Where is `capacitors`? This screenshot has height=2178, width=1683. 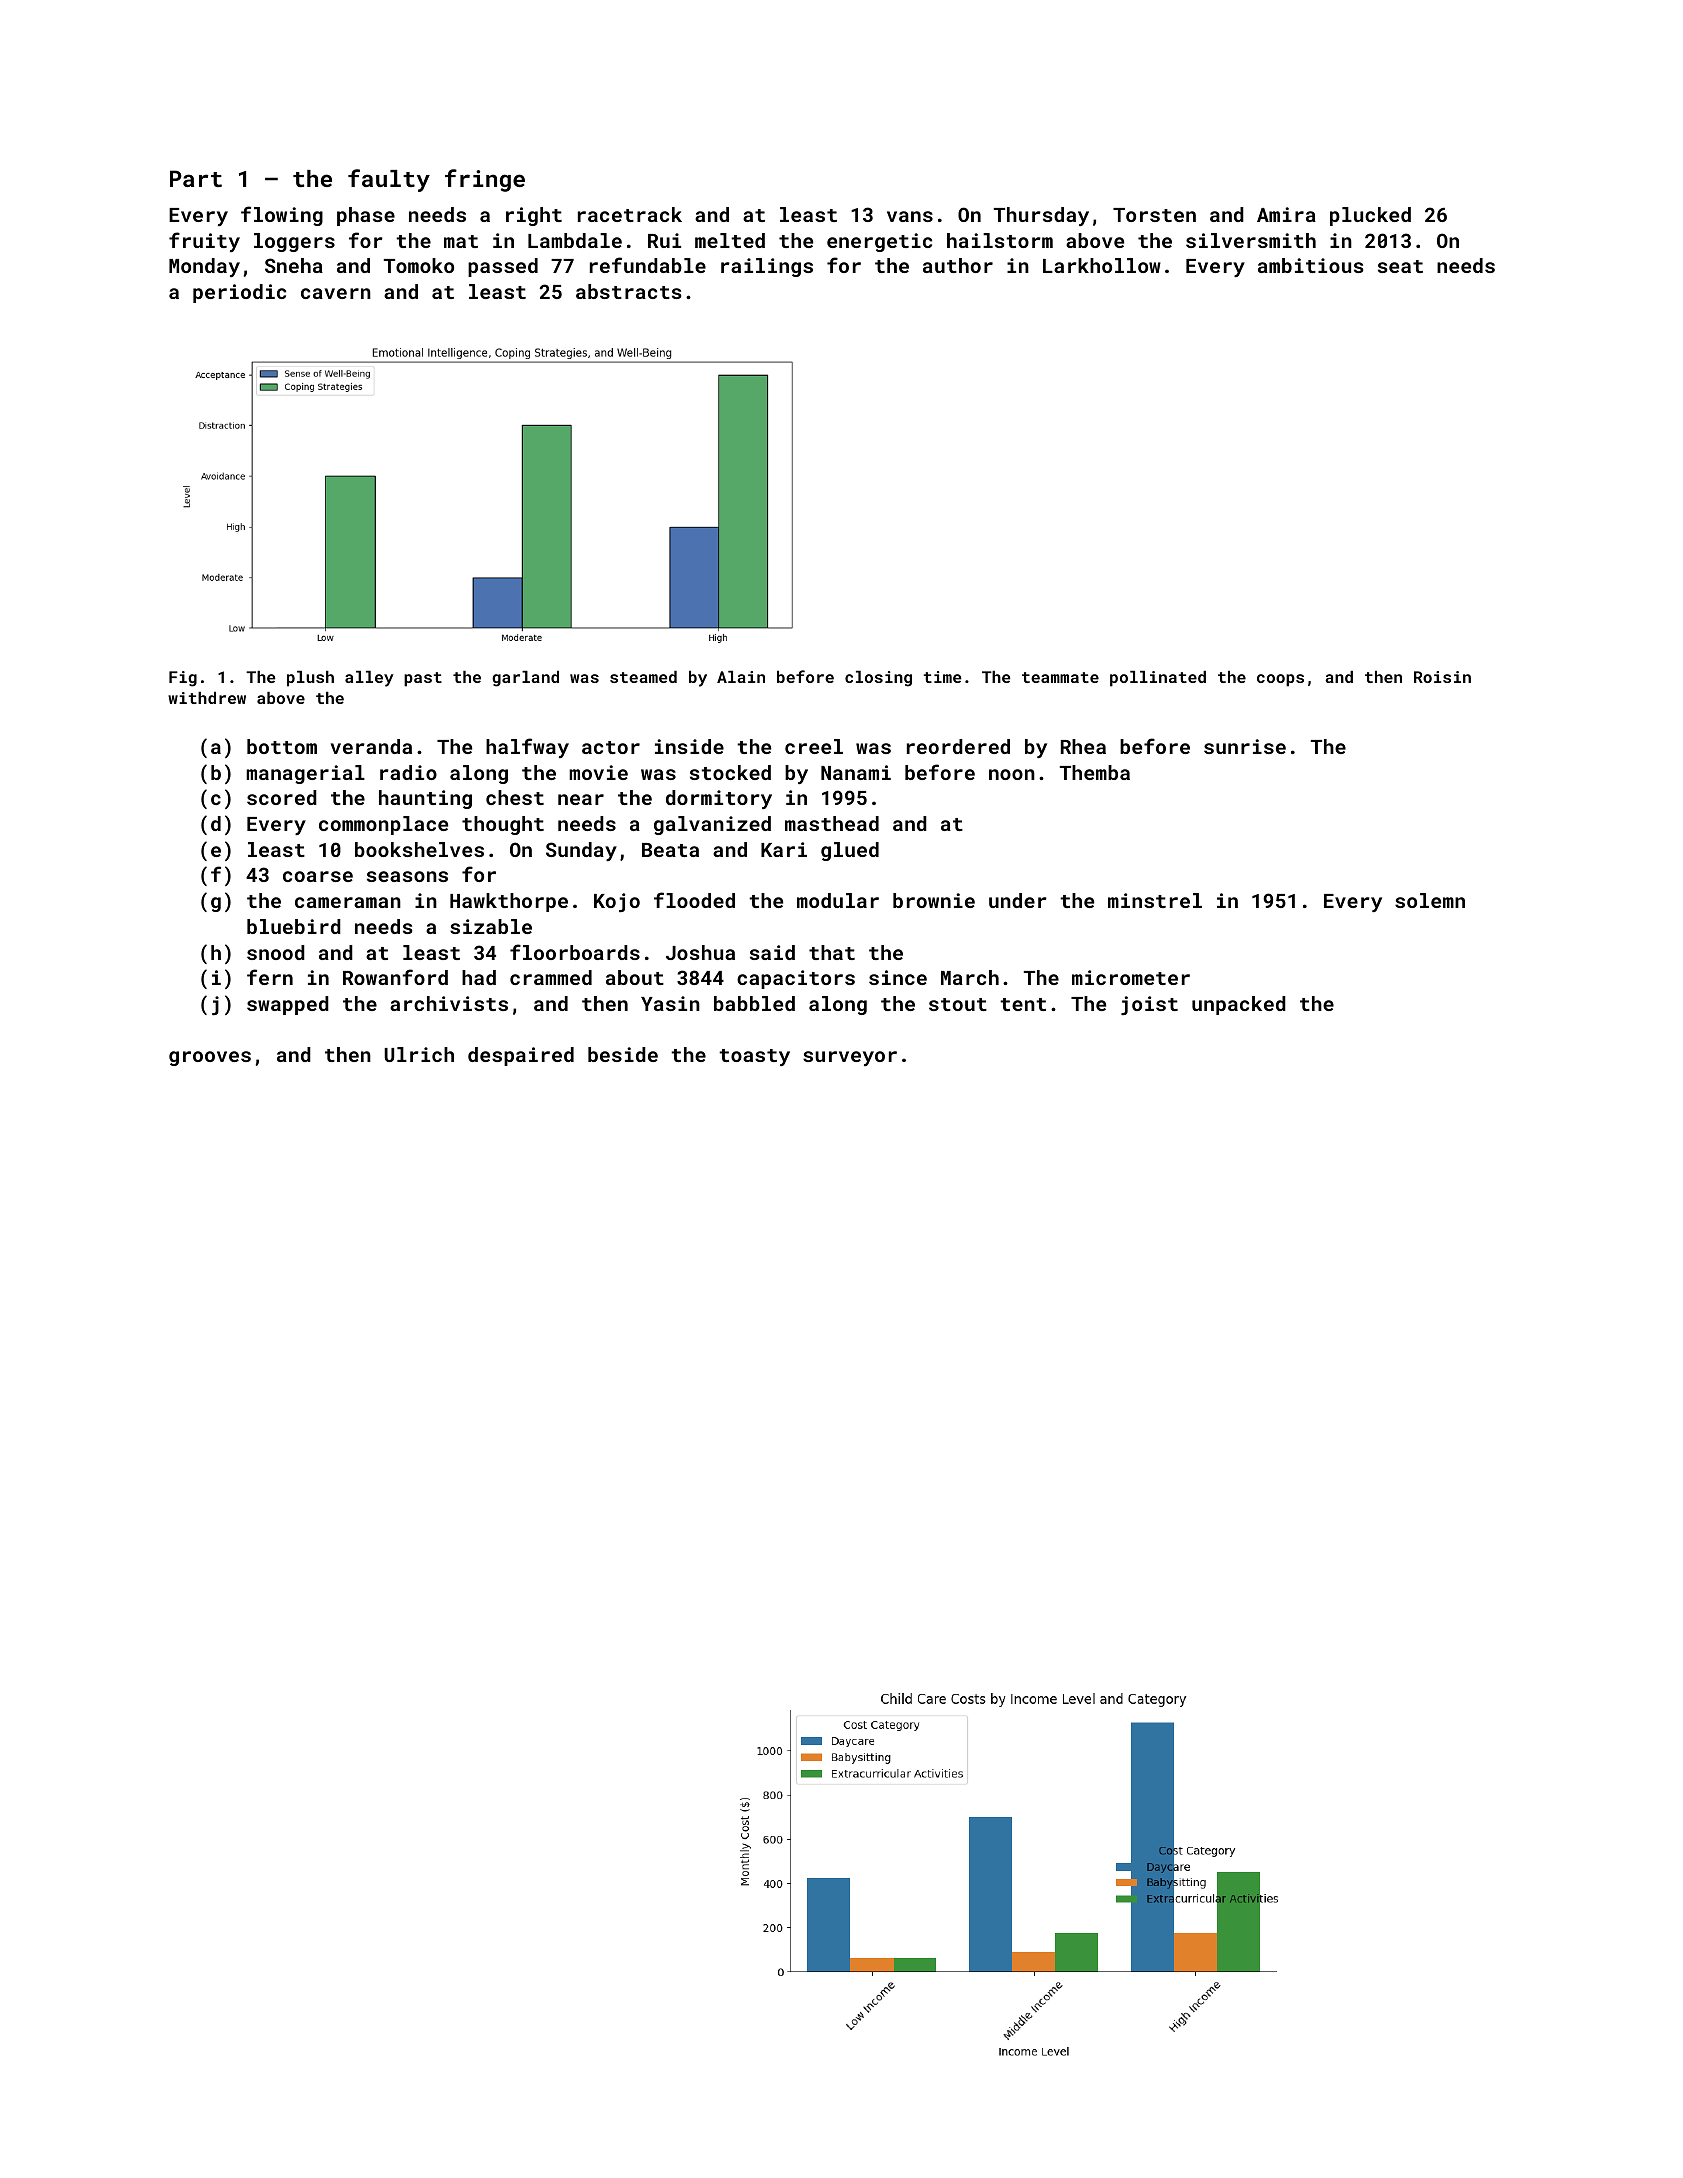 capacitors is located at coordinates (796, 979).
